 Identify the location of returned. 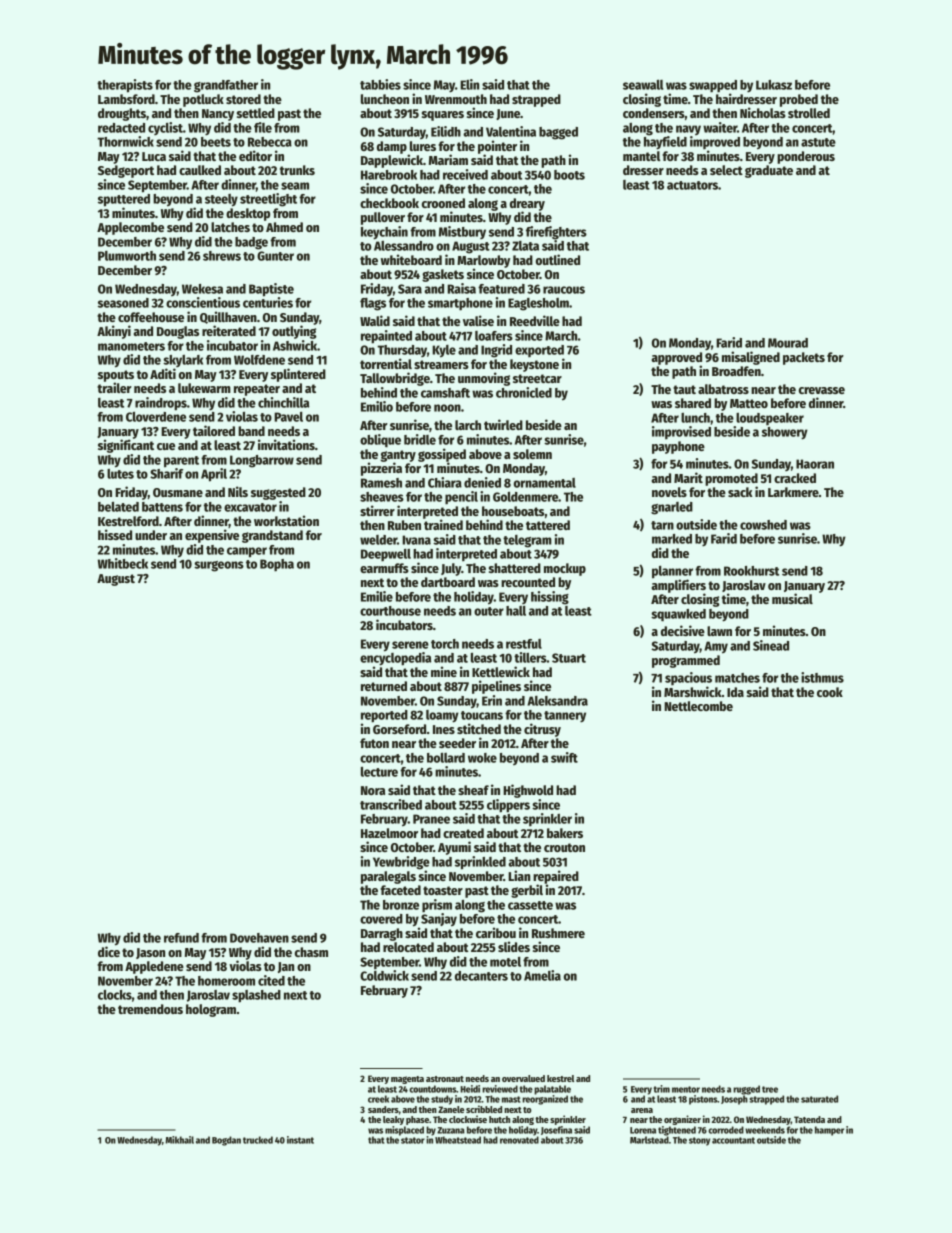
(384, 686).
